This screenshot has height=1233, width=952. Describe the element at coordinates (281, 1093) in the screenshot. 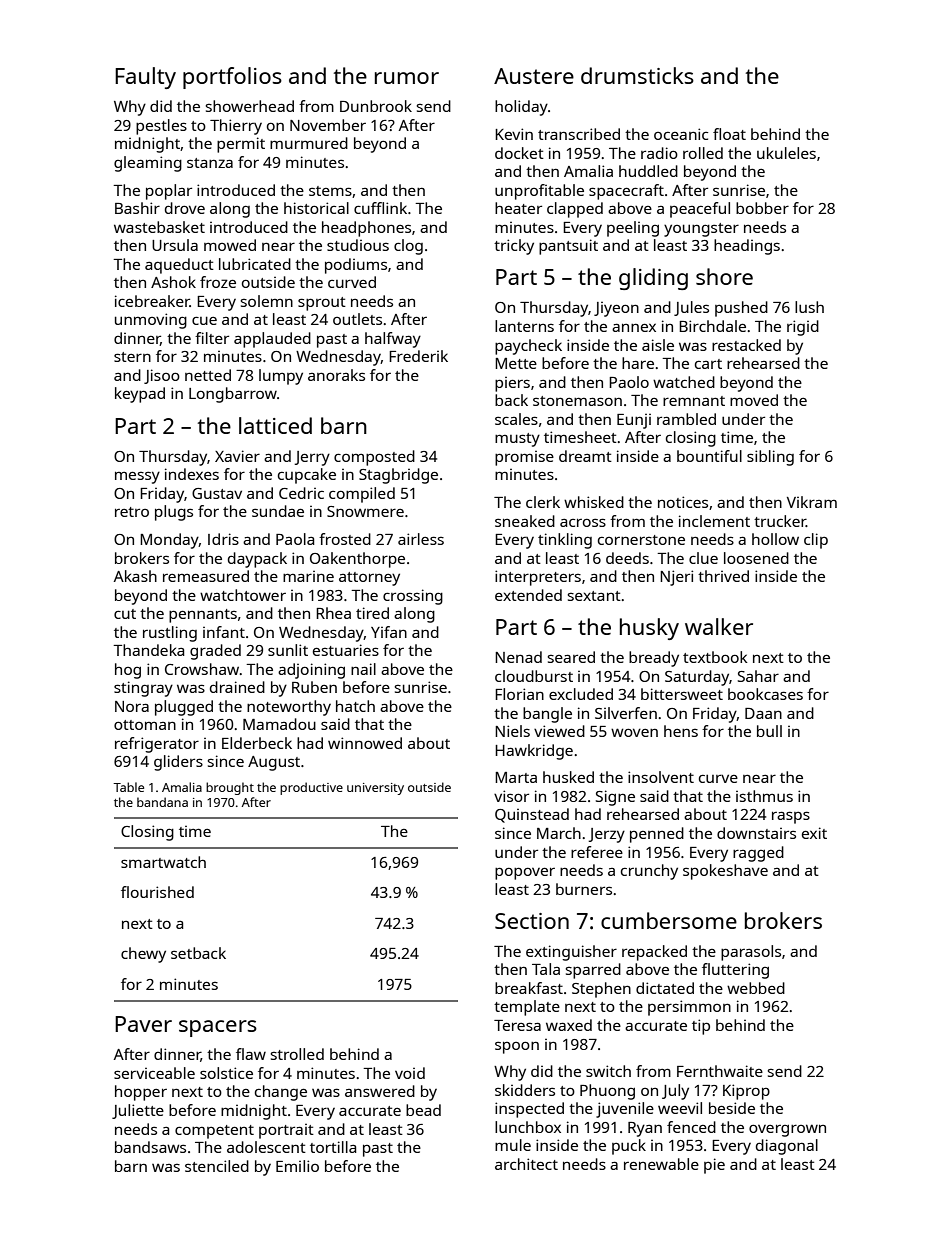

I see `change` at that location.
